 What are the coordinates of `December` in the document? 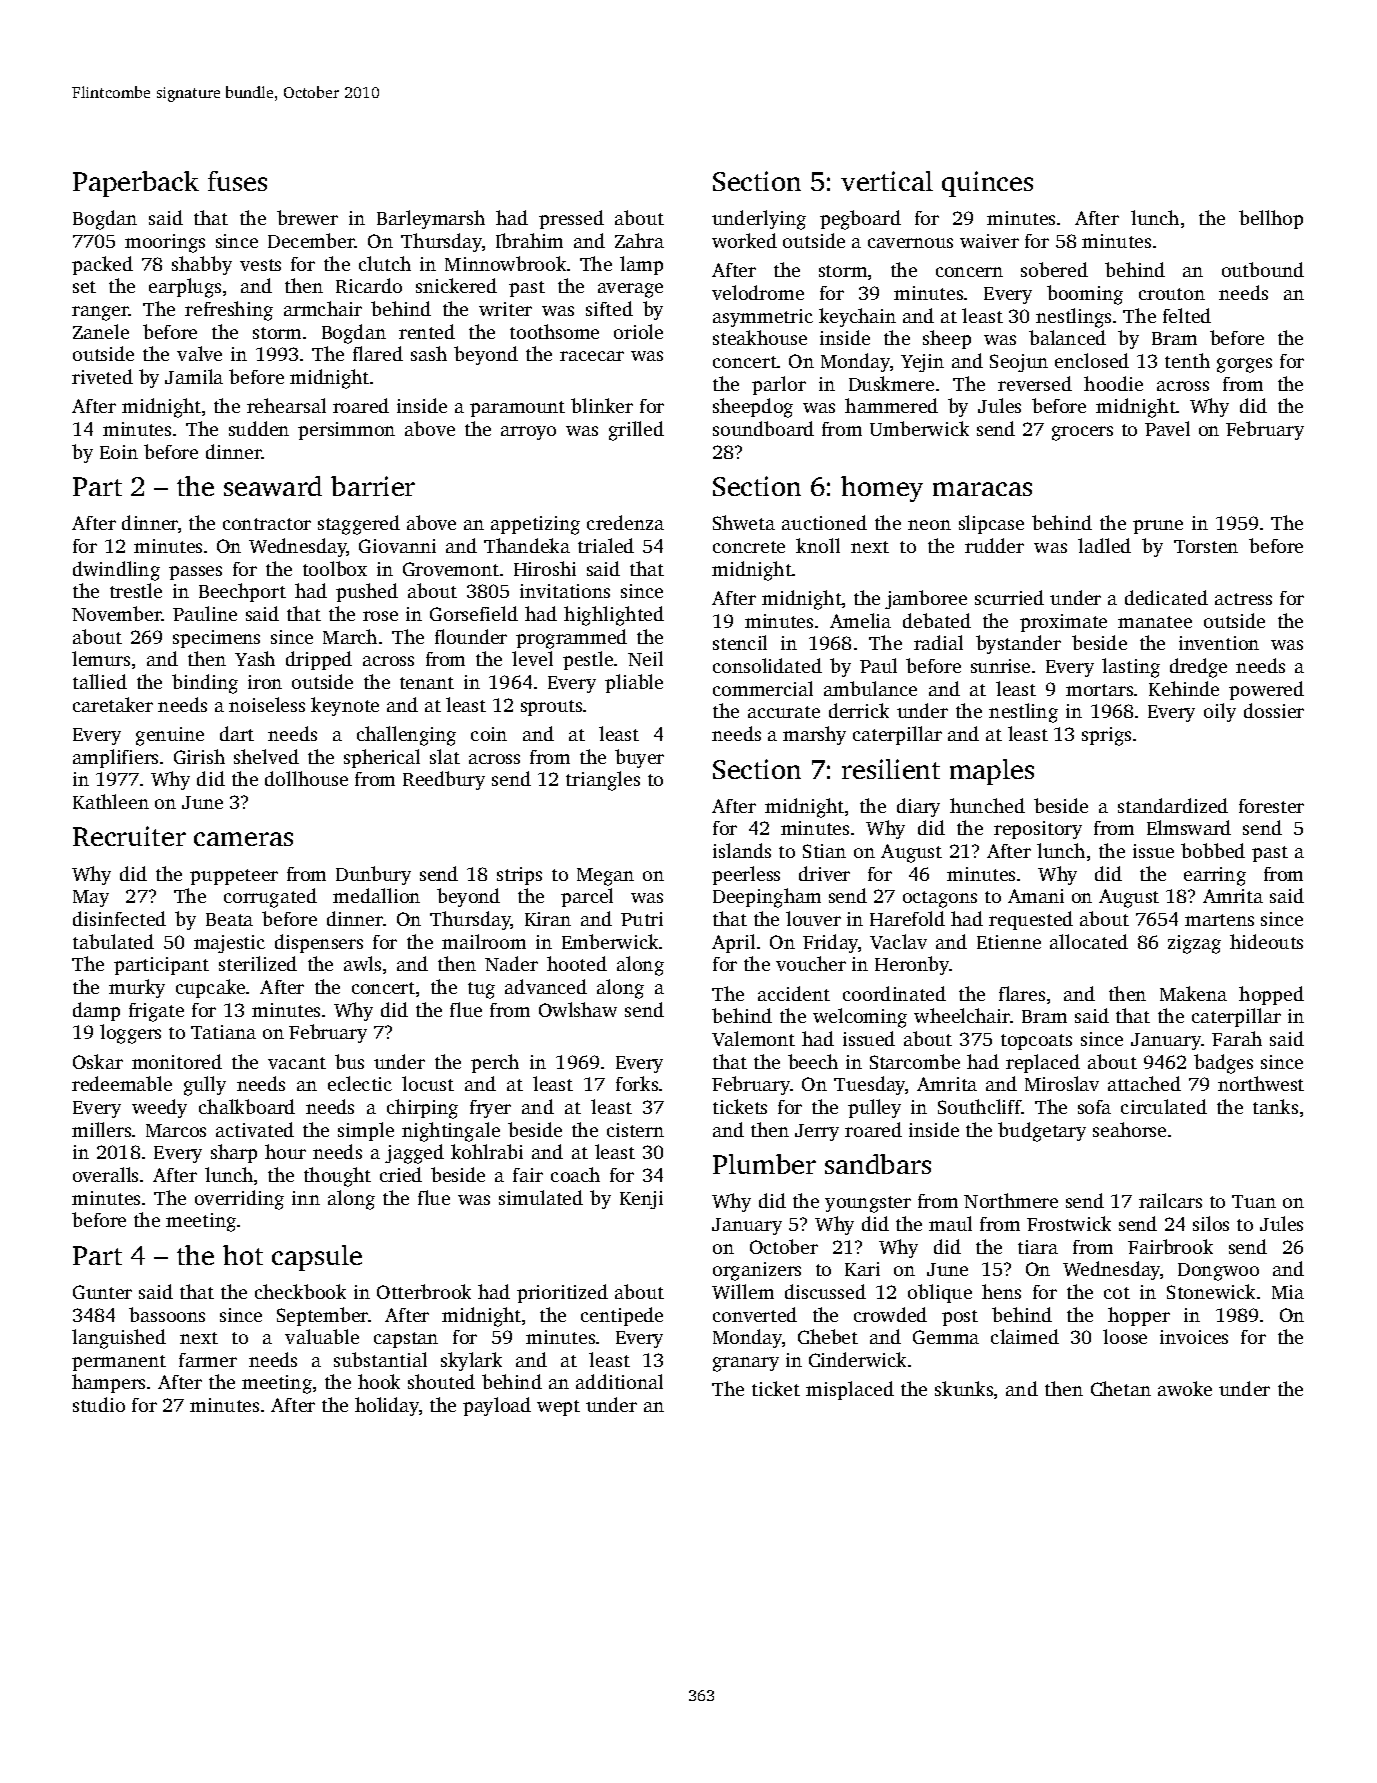 It's located at (311, 240).
